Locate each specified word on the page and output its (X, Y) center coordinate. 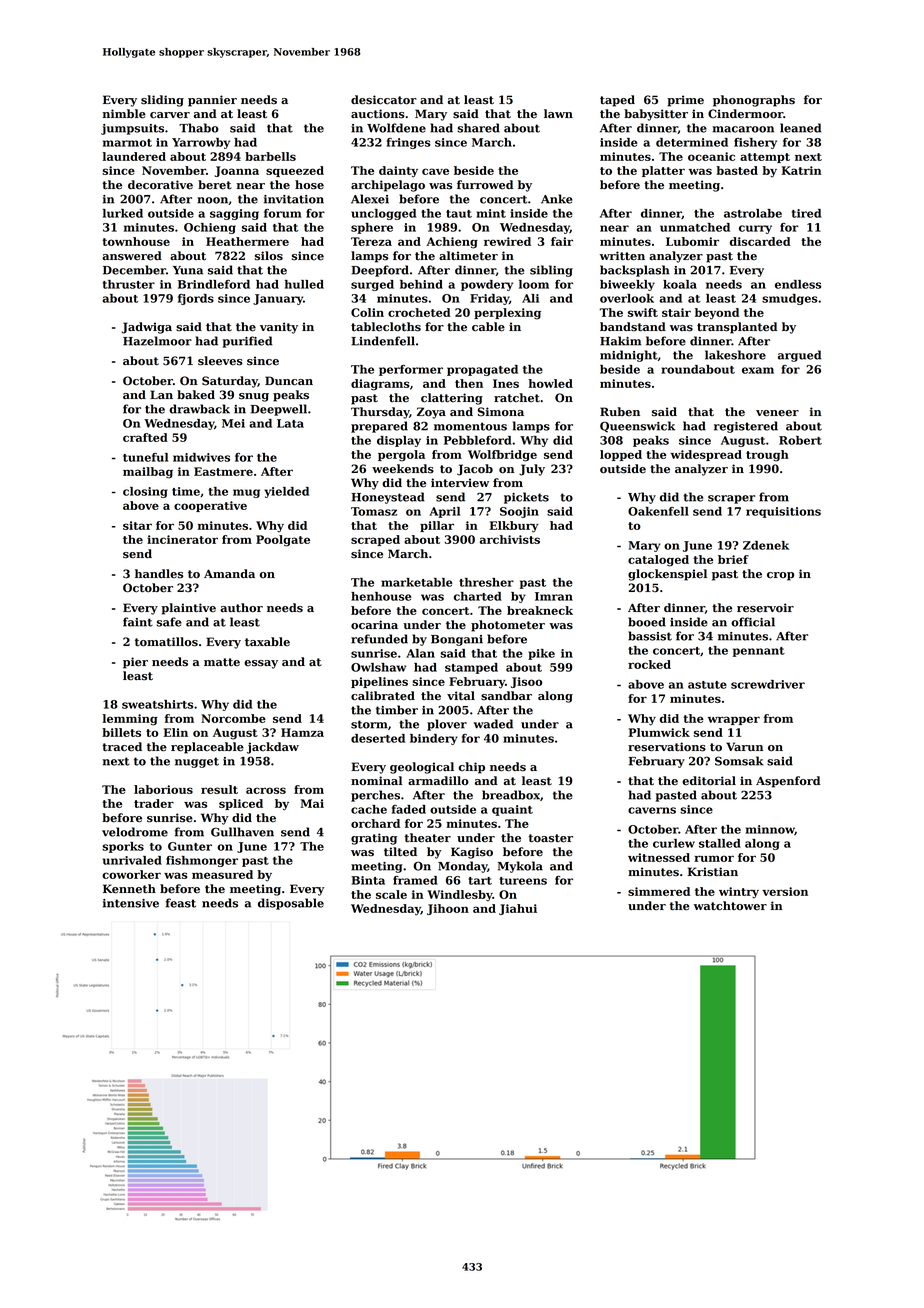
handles (159, 574)
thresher (486, 582)
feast (181, 903)
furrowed (485, 185)
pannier (212, 101)
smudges (790, 299)
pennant (759, 652)
